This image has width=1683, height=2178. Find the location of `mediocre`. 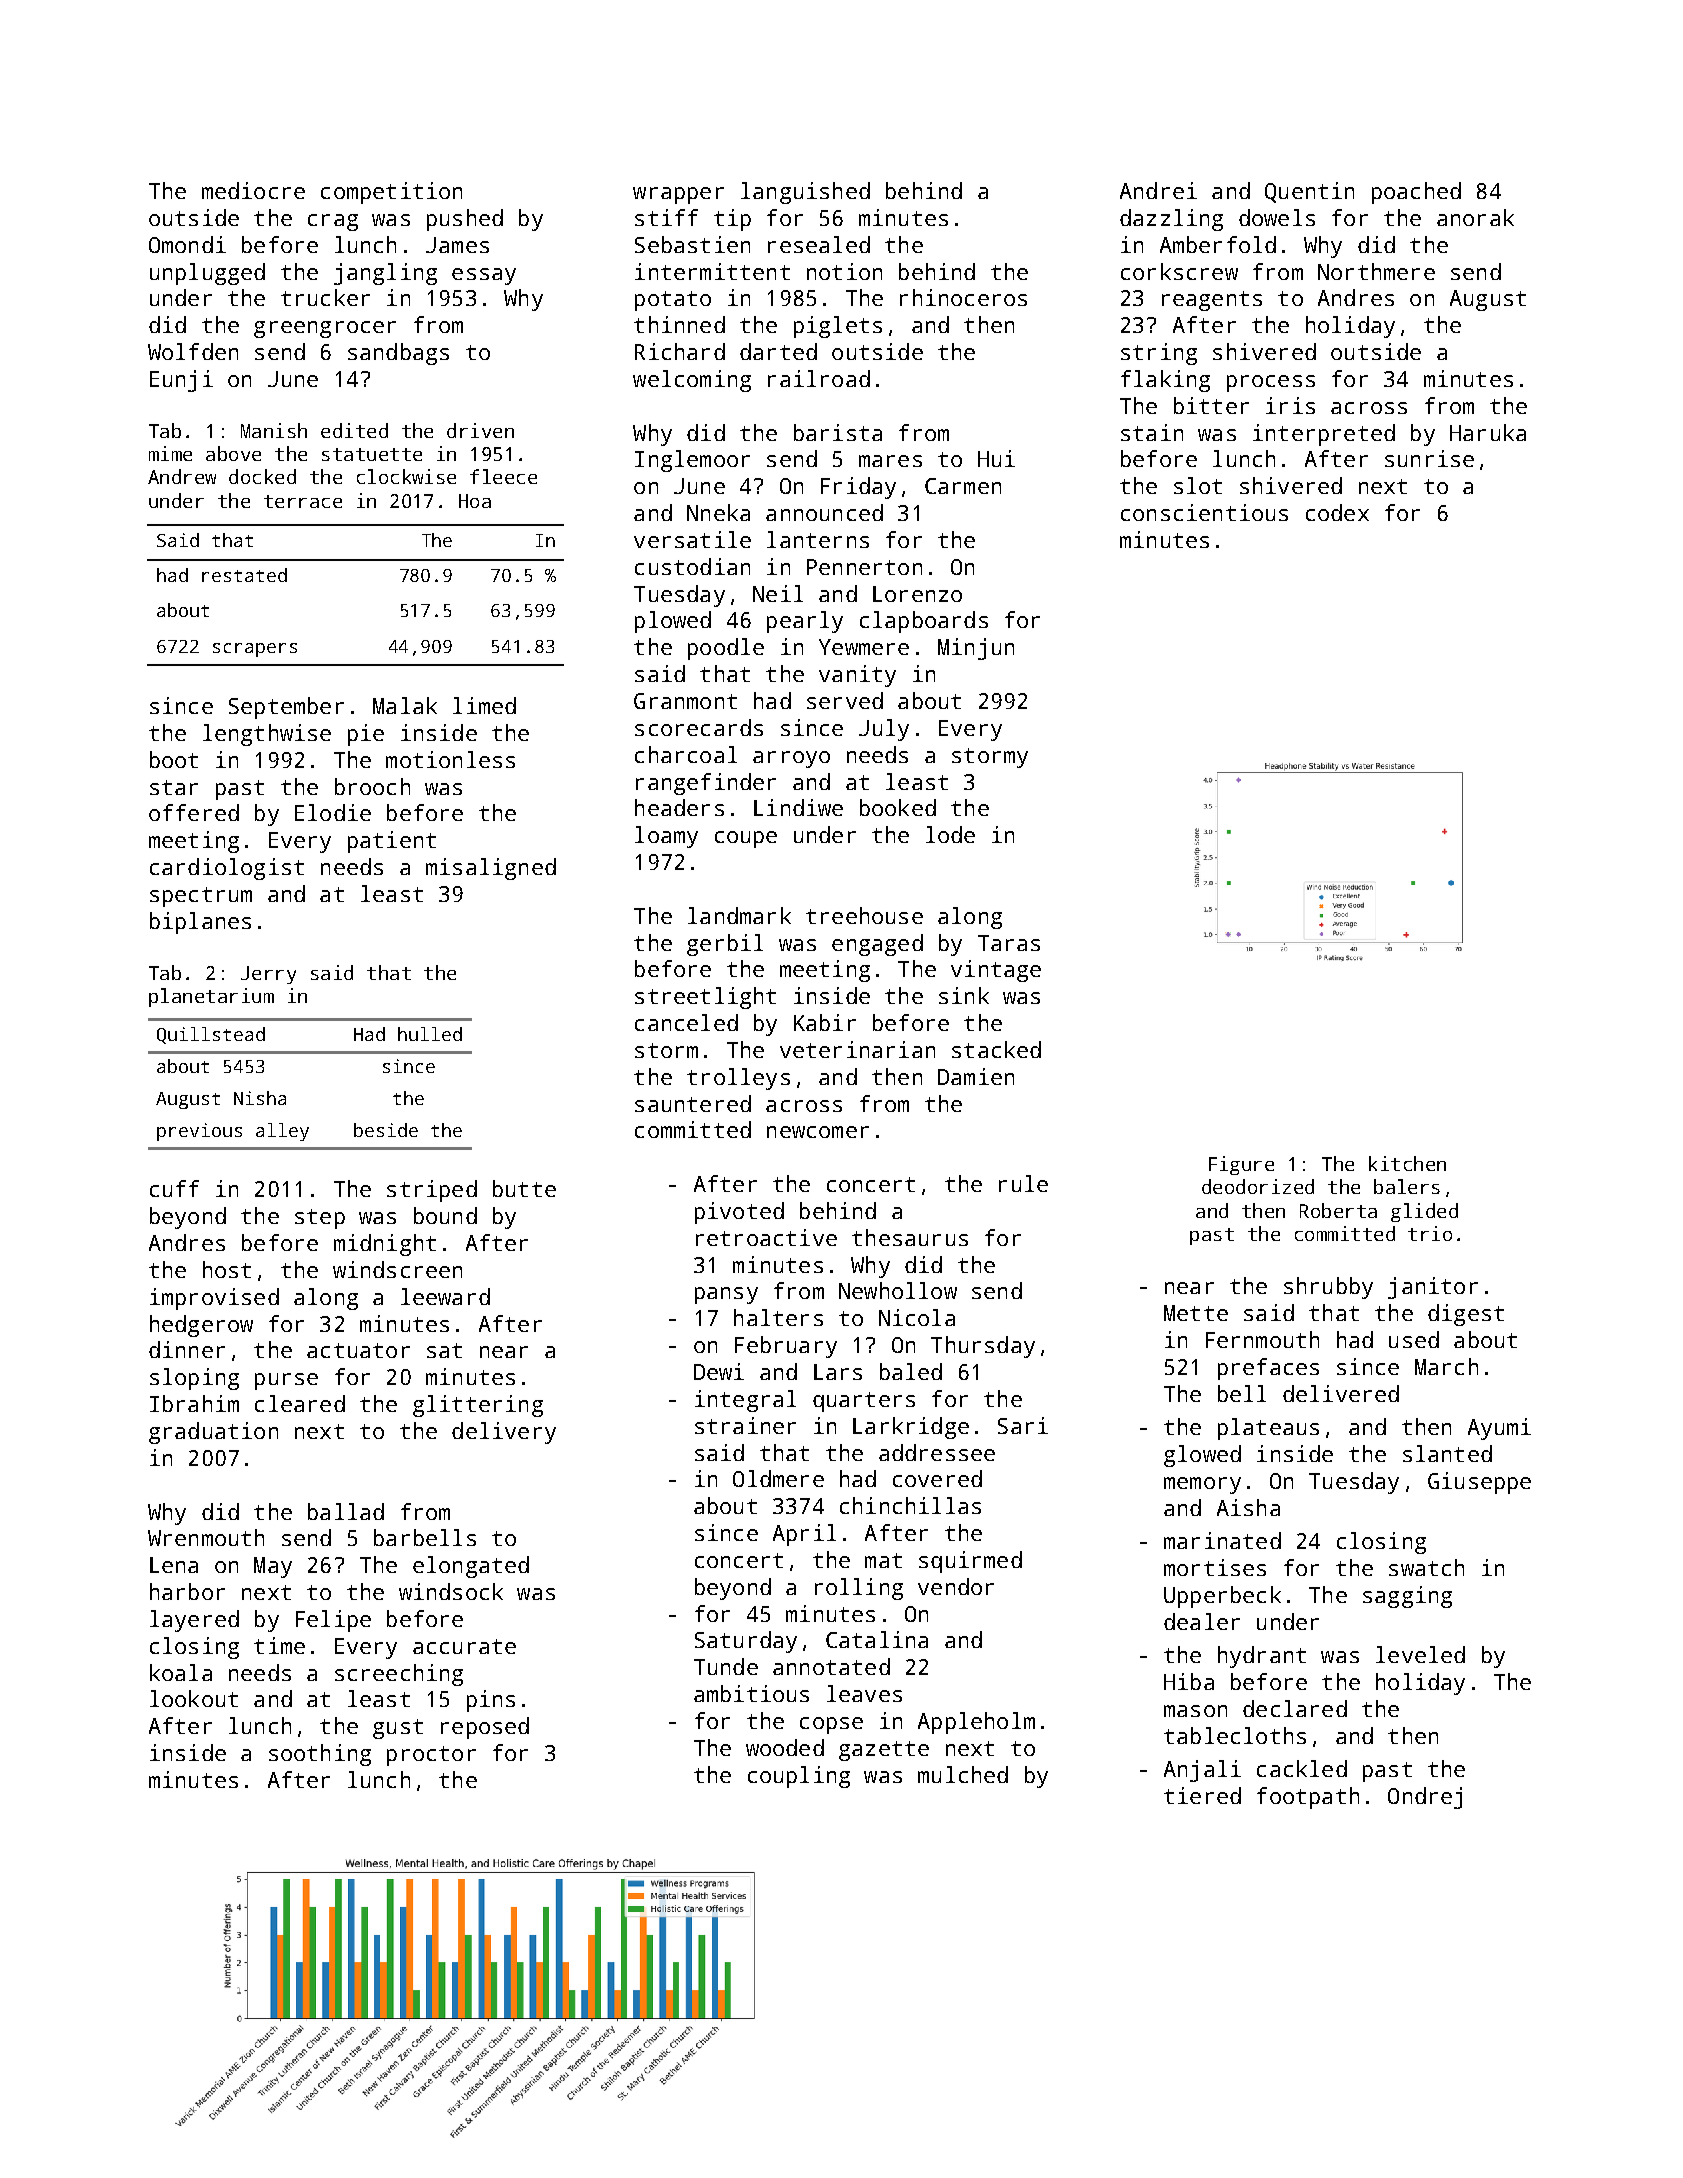

mediocre is located at coordinates (253, 190).
